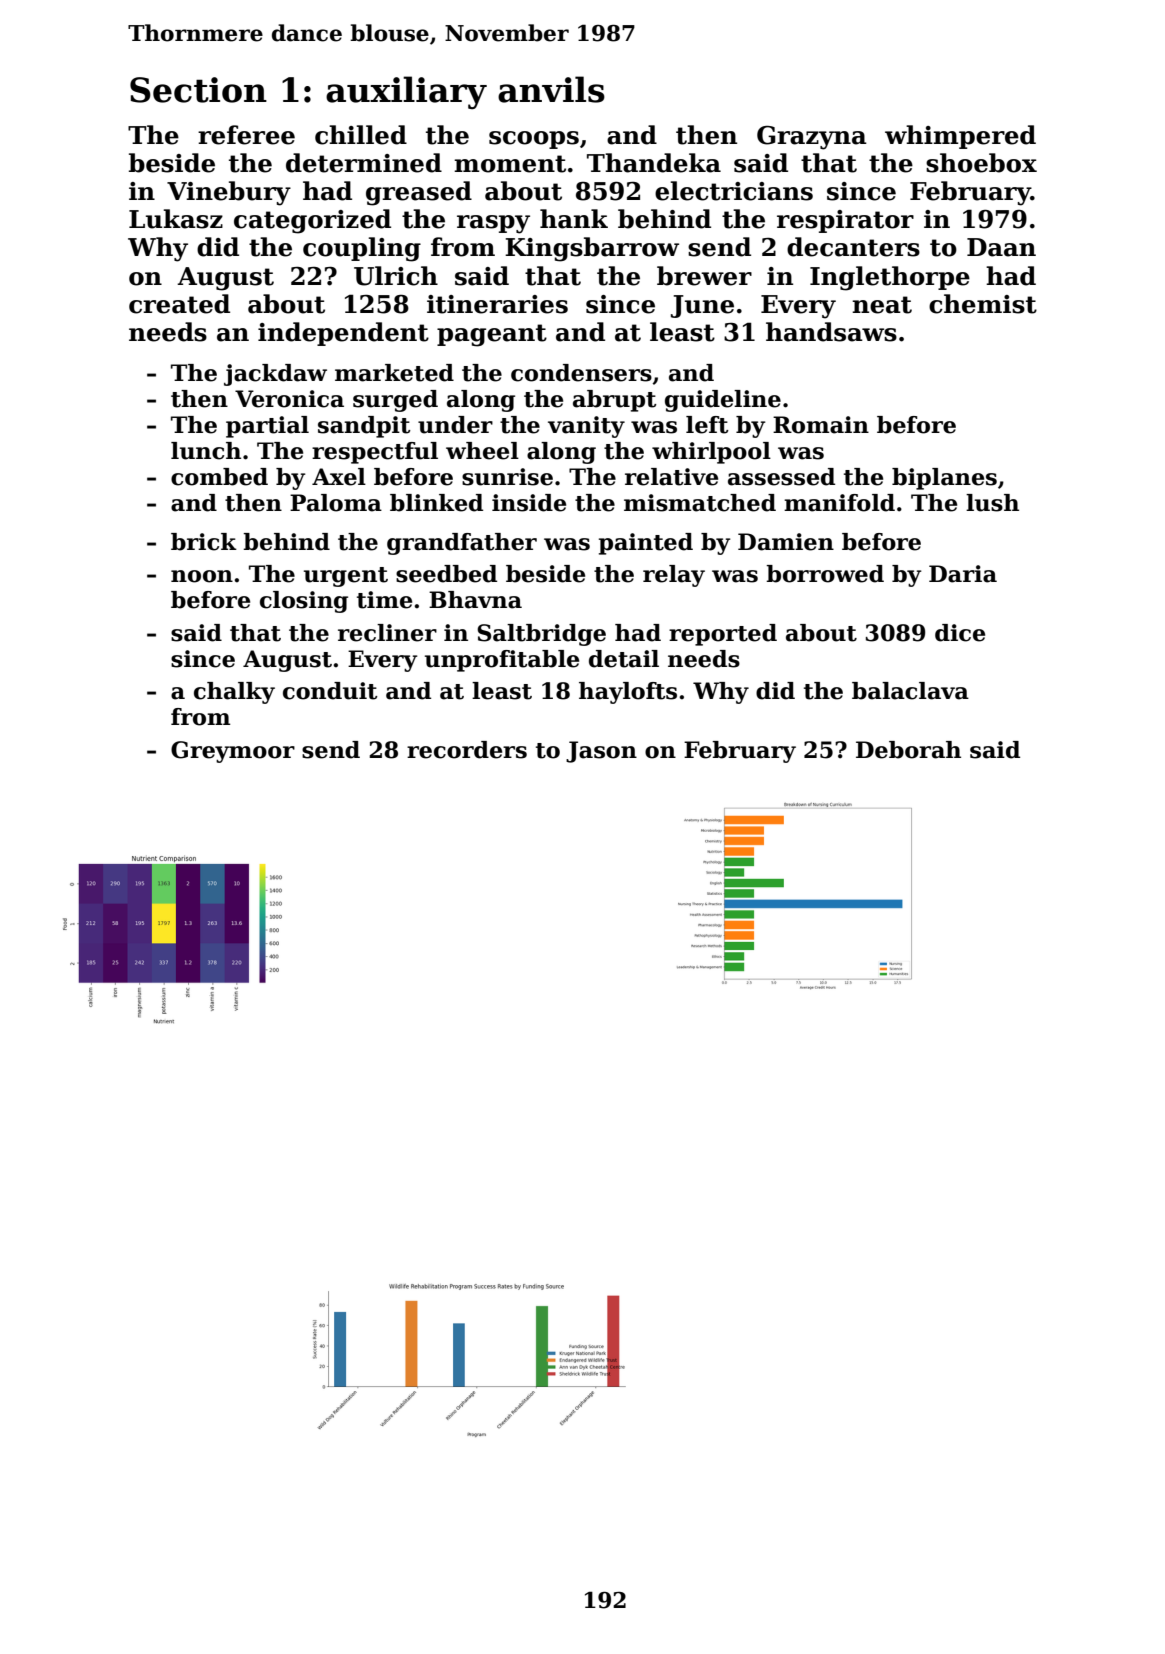 Image resolution: width=1165 pixels, height=1654 pixels. Describe the element at coordinates (704, 276) in the screenshot. I see `brewer` at that location.
